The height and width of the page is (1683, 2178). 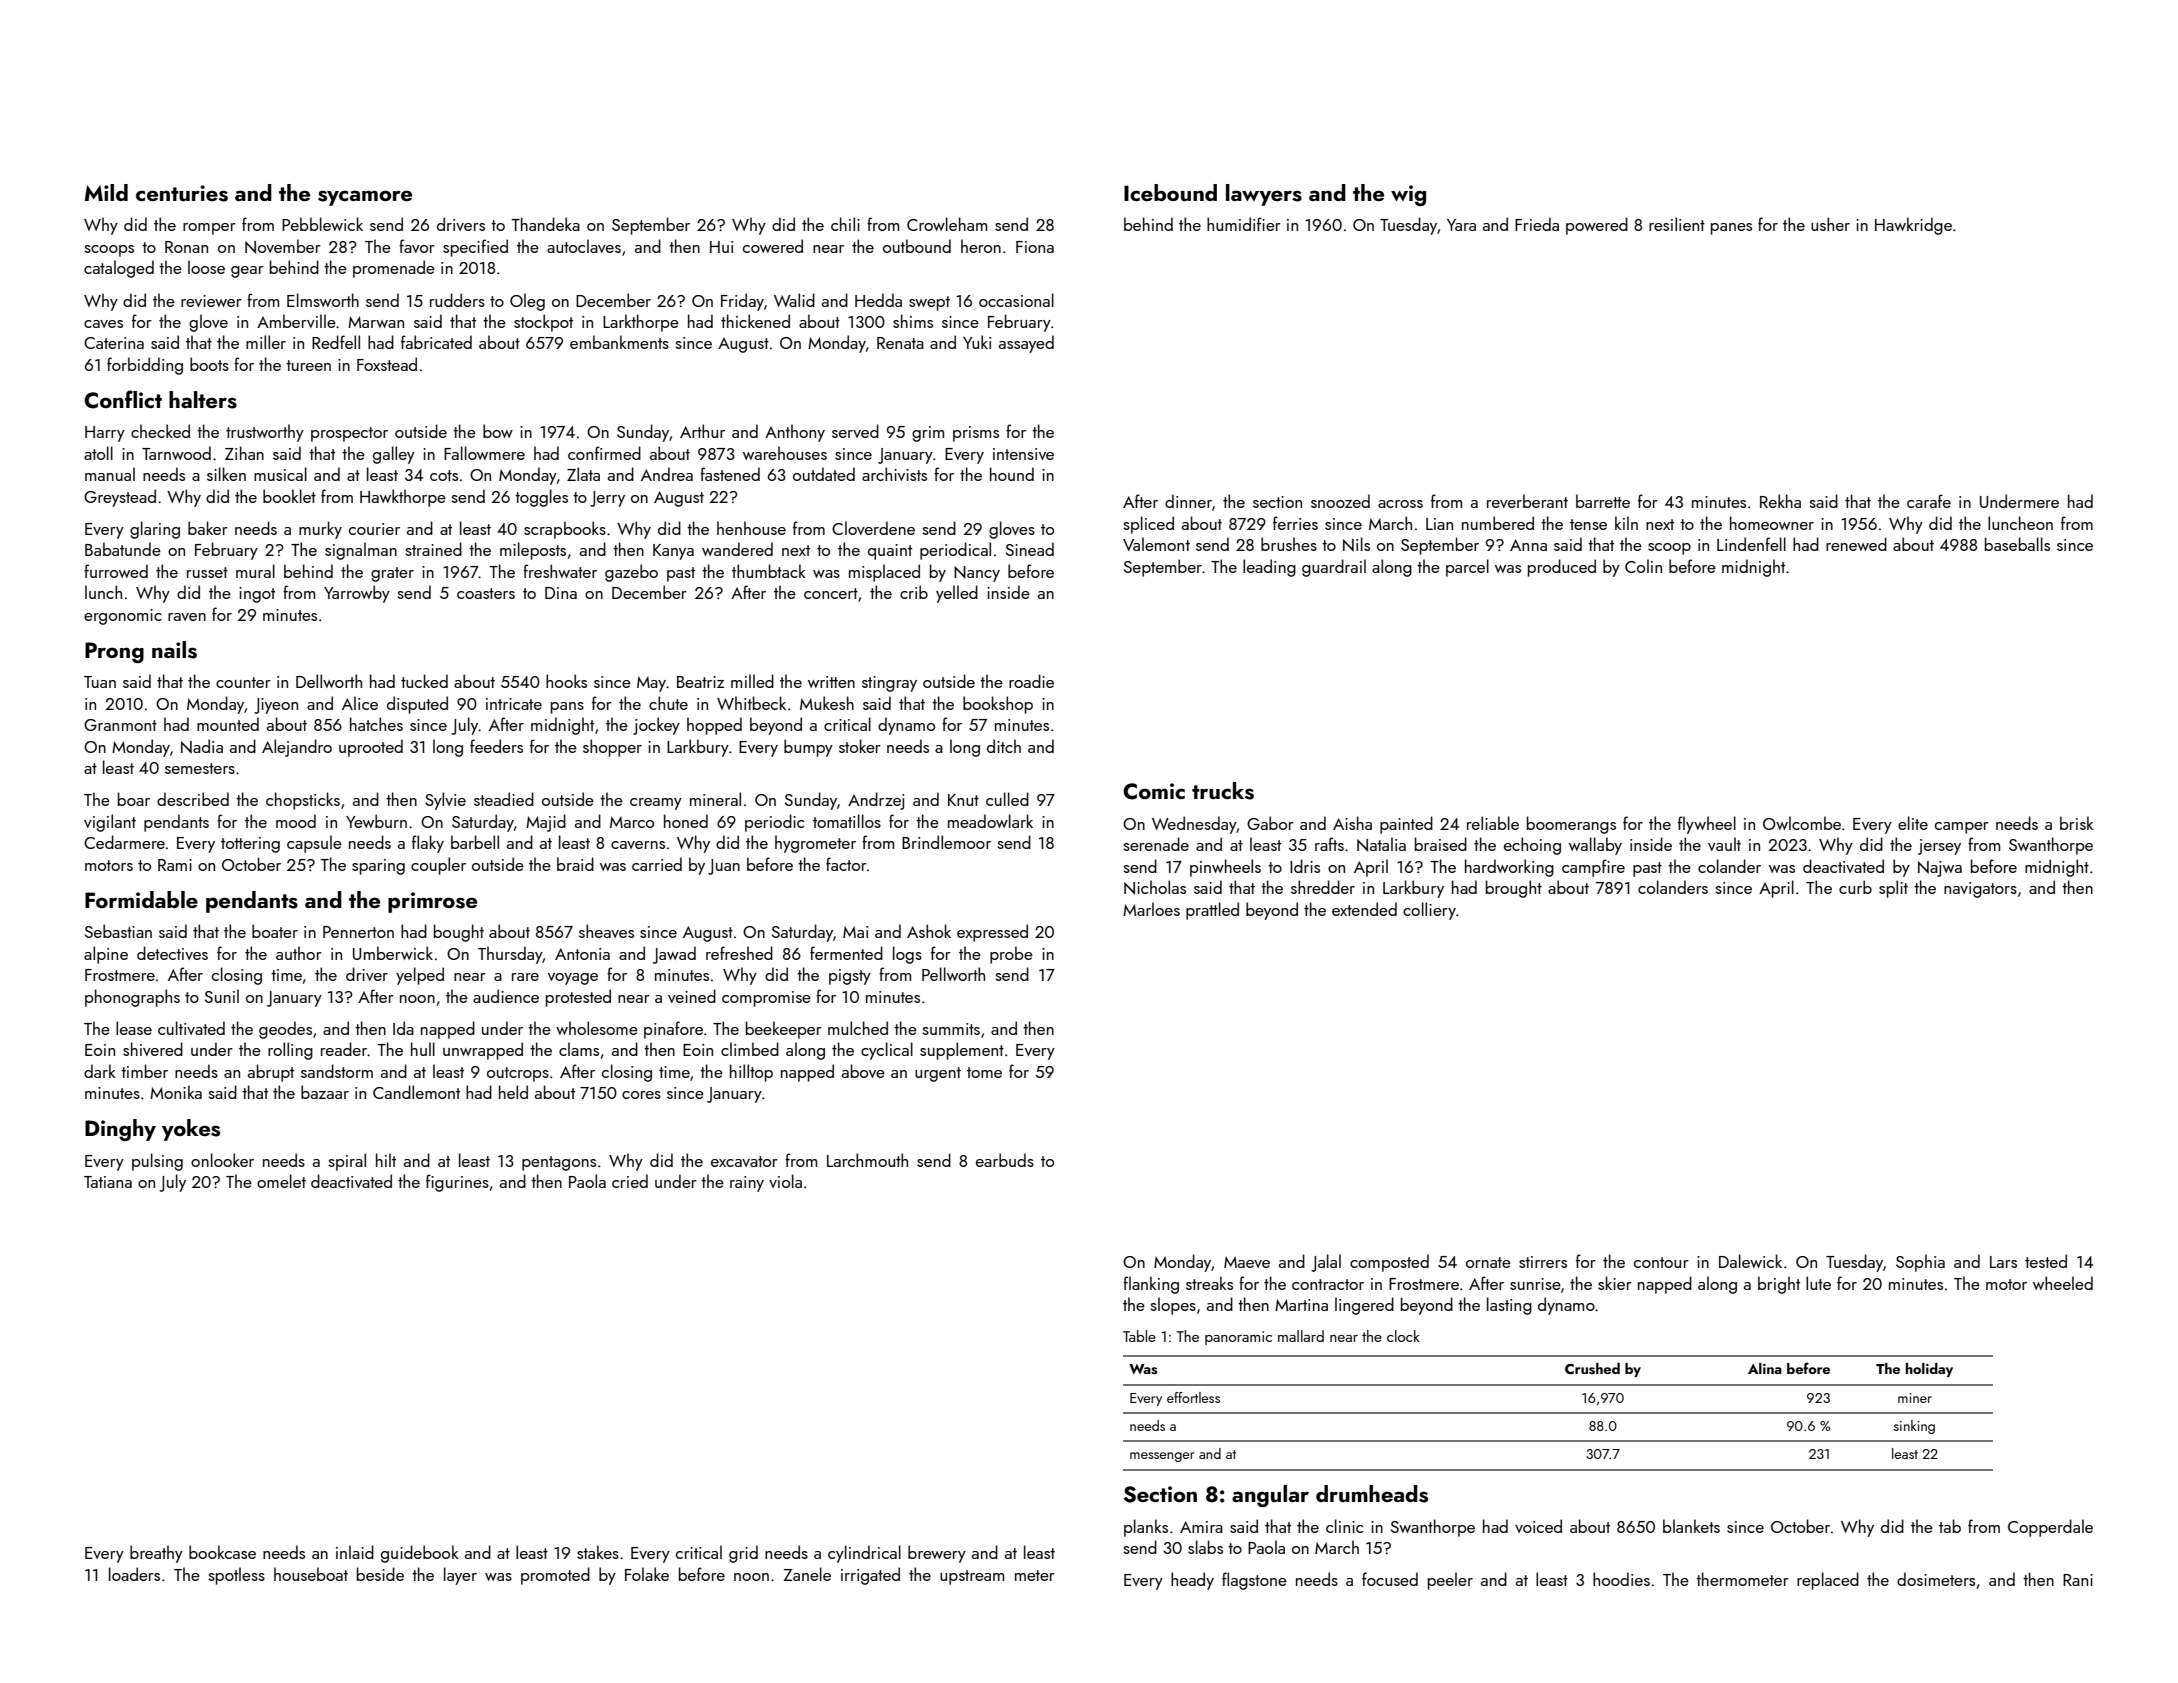 I want to click on feeders, so click(x=496, y=746).
